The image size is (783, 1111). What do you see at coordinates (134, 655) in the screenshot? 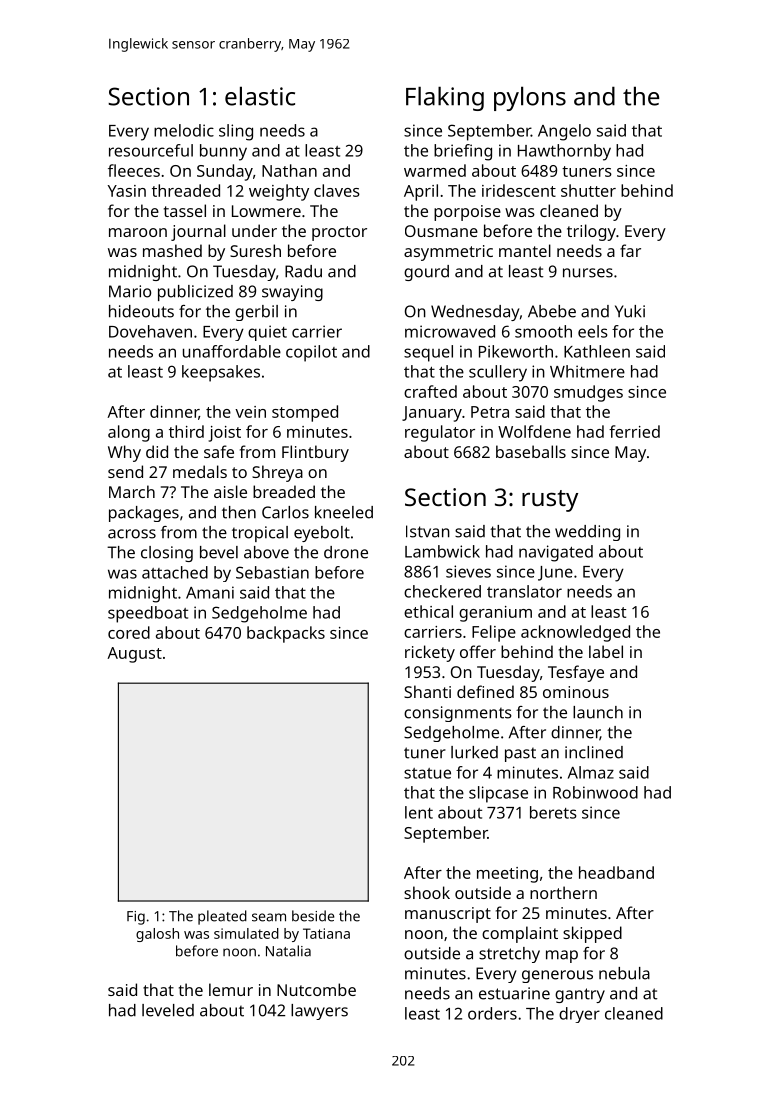
I see `August` at bounding box center [134, 655].
